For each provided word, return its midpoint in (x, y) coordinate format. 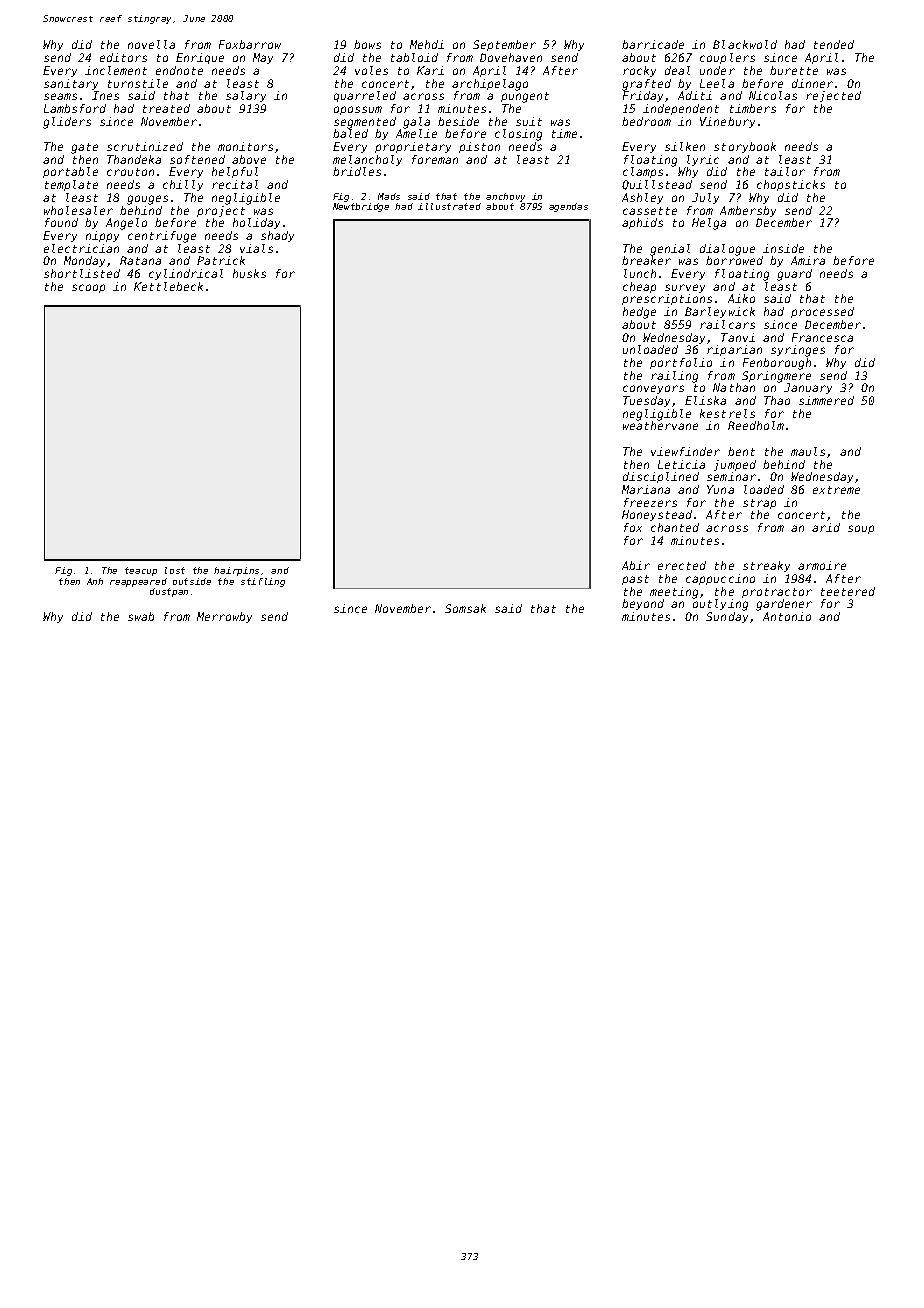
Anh (95, 581)
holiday (256, 223)
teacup (141, 571)
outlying (720, 605)
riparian (734, 350)
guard (794, 275)
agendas (568, 207)
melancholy (367, 160)
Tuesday (646, 401)
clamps (643, 172)
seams (60, 96)
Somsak (465, 608)
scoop (88, 288)
